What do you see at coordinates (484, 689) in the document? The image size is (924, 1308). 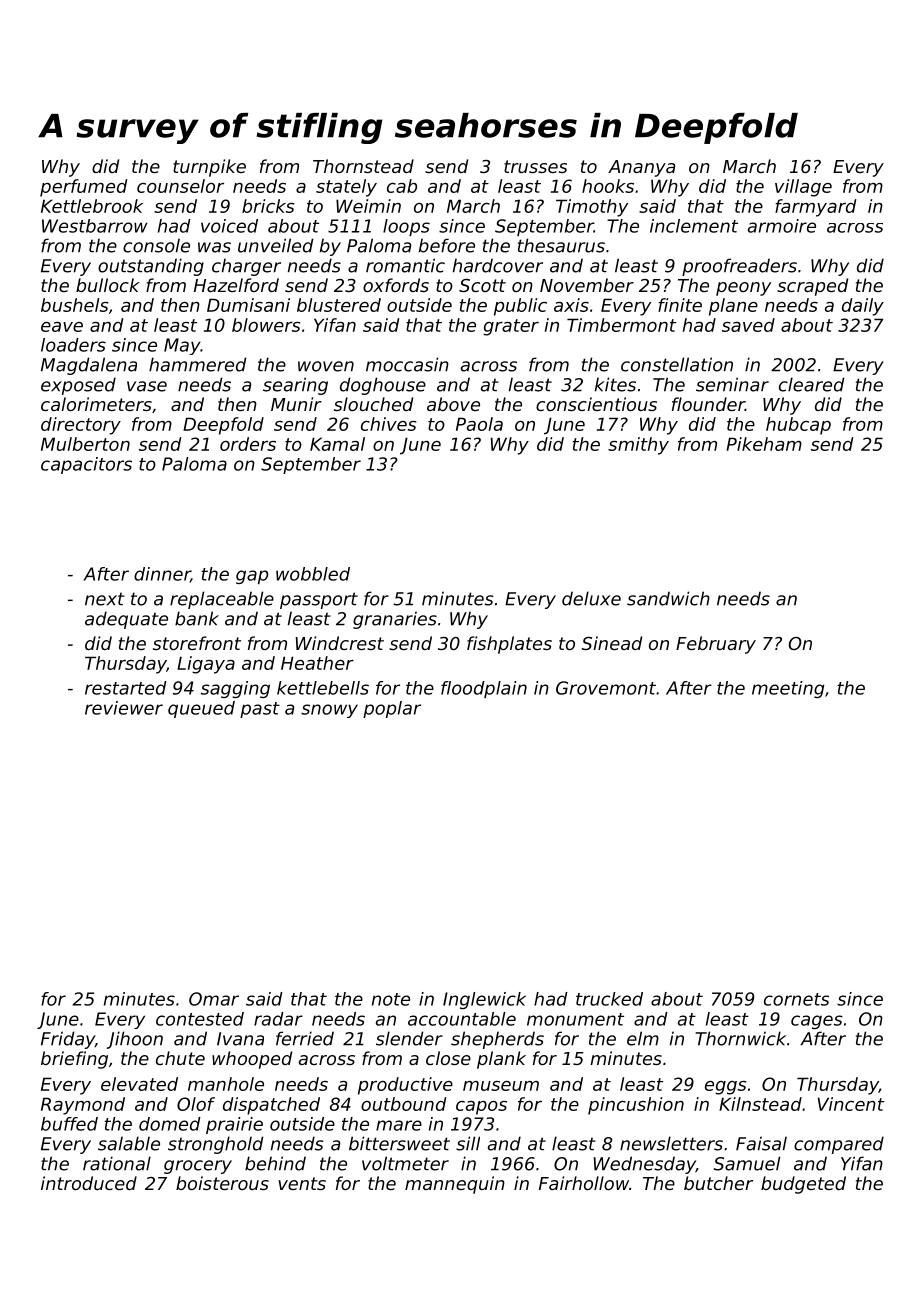 I see `floodplain` at bounding box center [484, 689].
